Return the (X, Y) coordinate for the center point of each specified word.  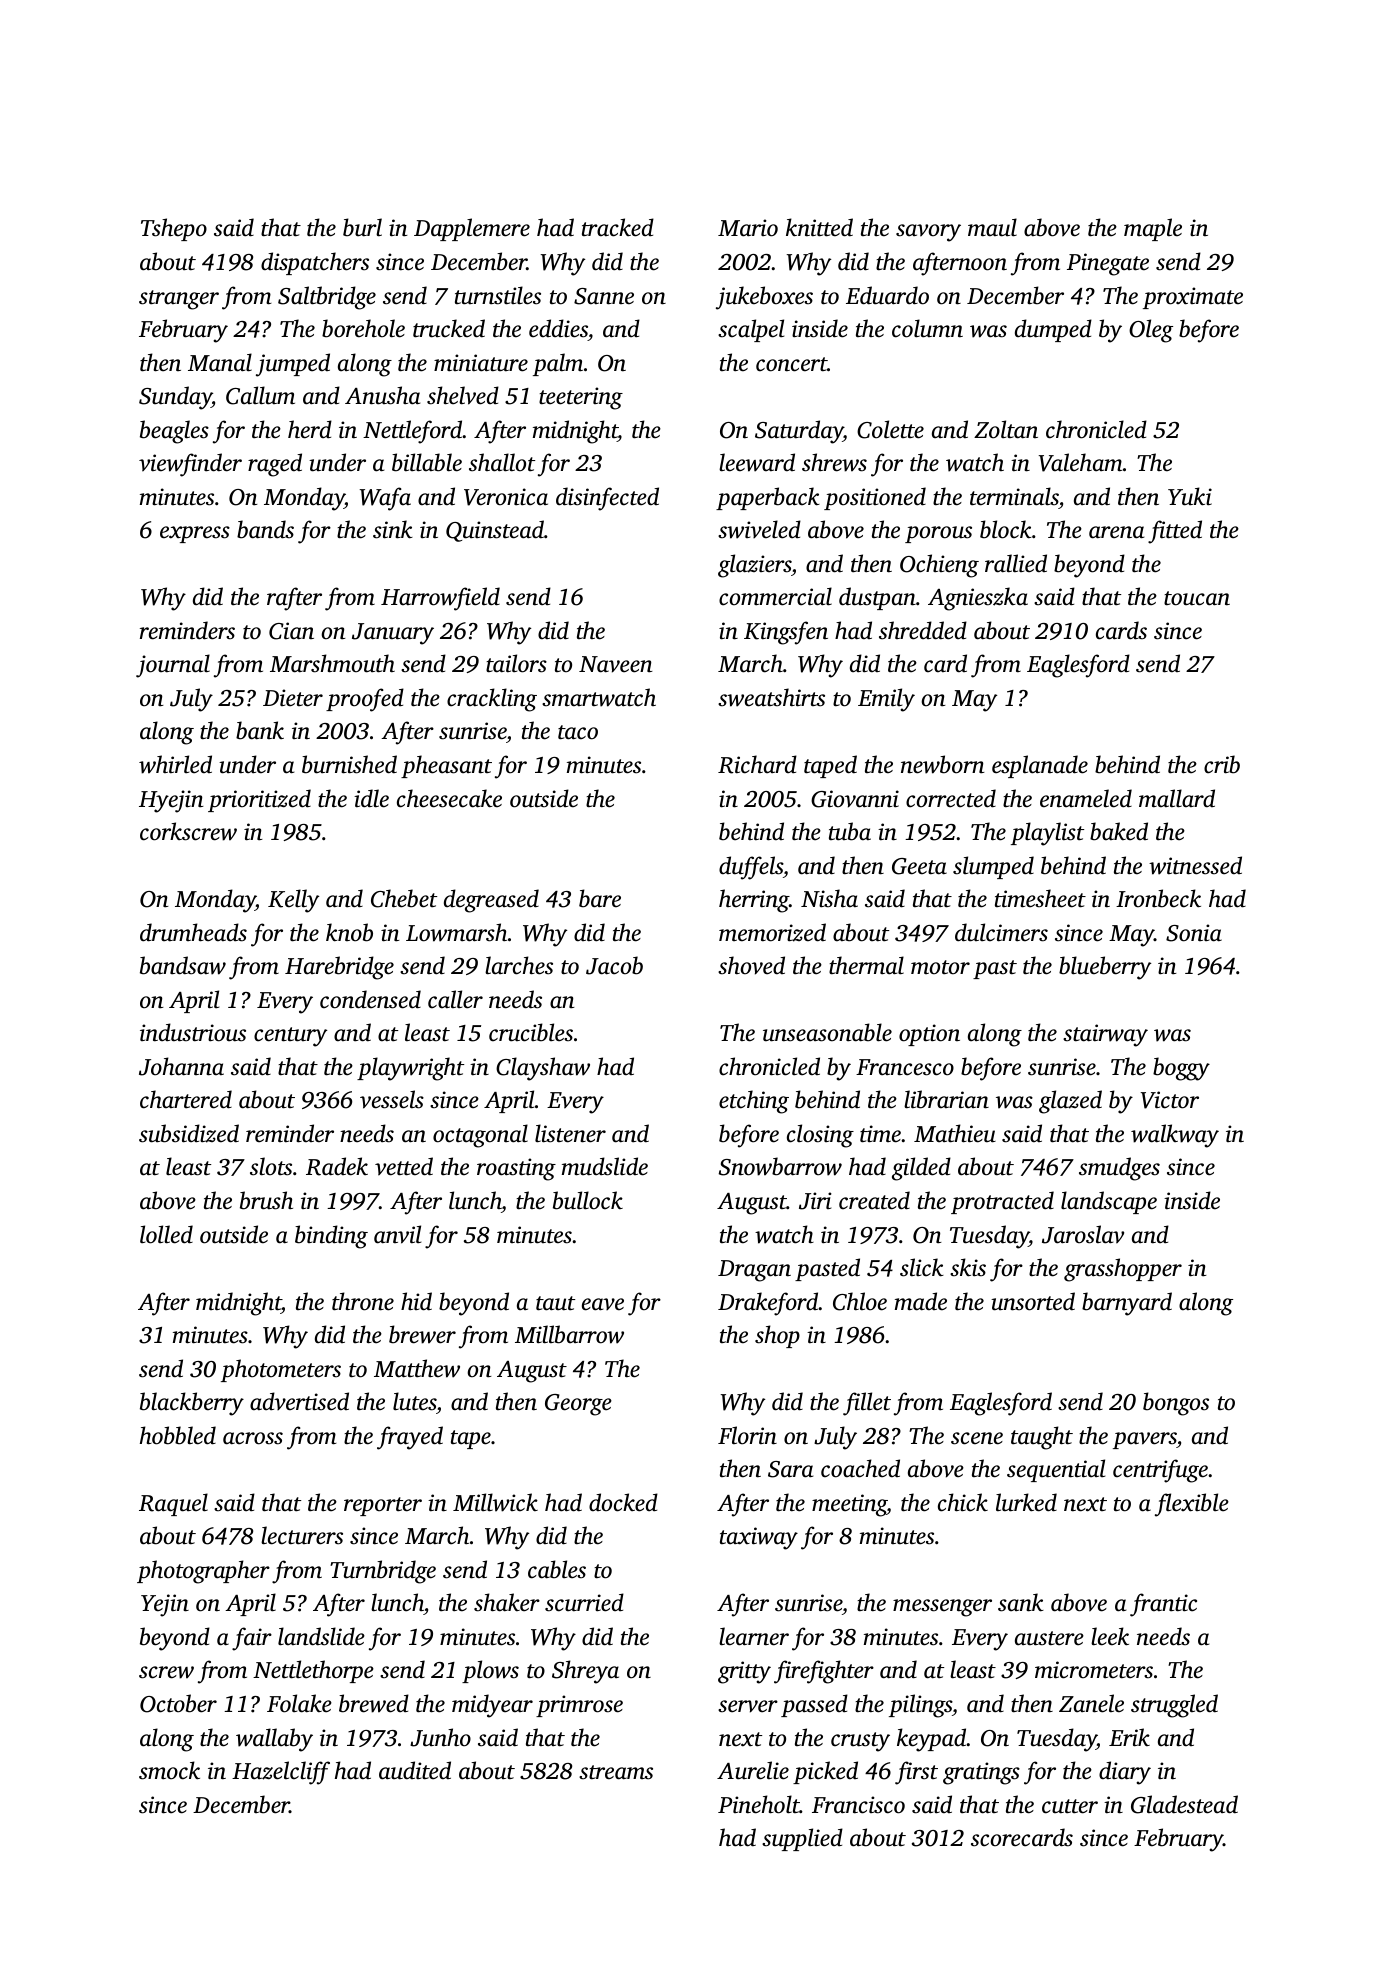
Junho (440, 1737)
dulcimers (1001, 932)
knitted (819, 227)
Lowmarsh (456, 932)
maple (1153, 229)
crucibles (531, 1032)
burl (362, 227)
